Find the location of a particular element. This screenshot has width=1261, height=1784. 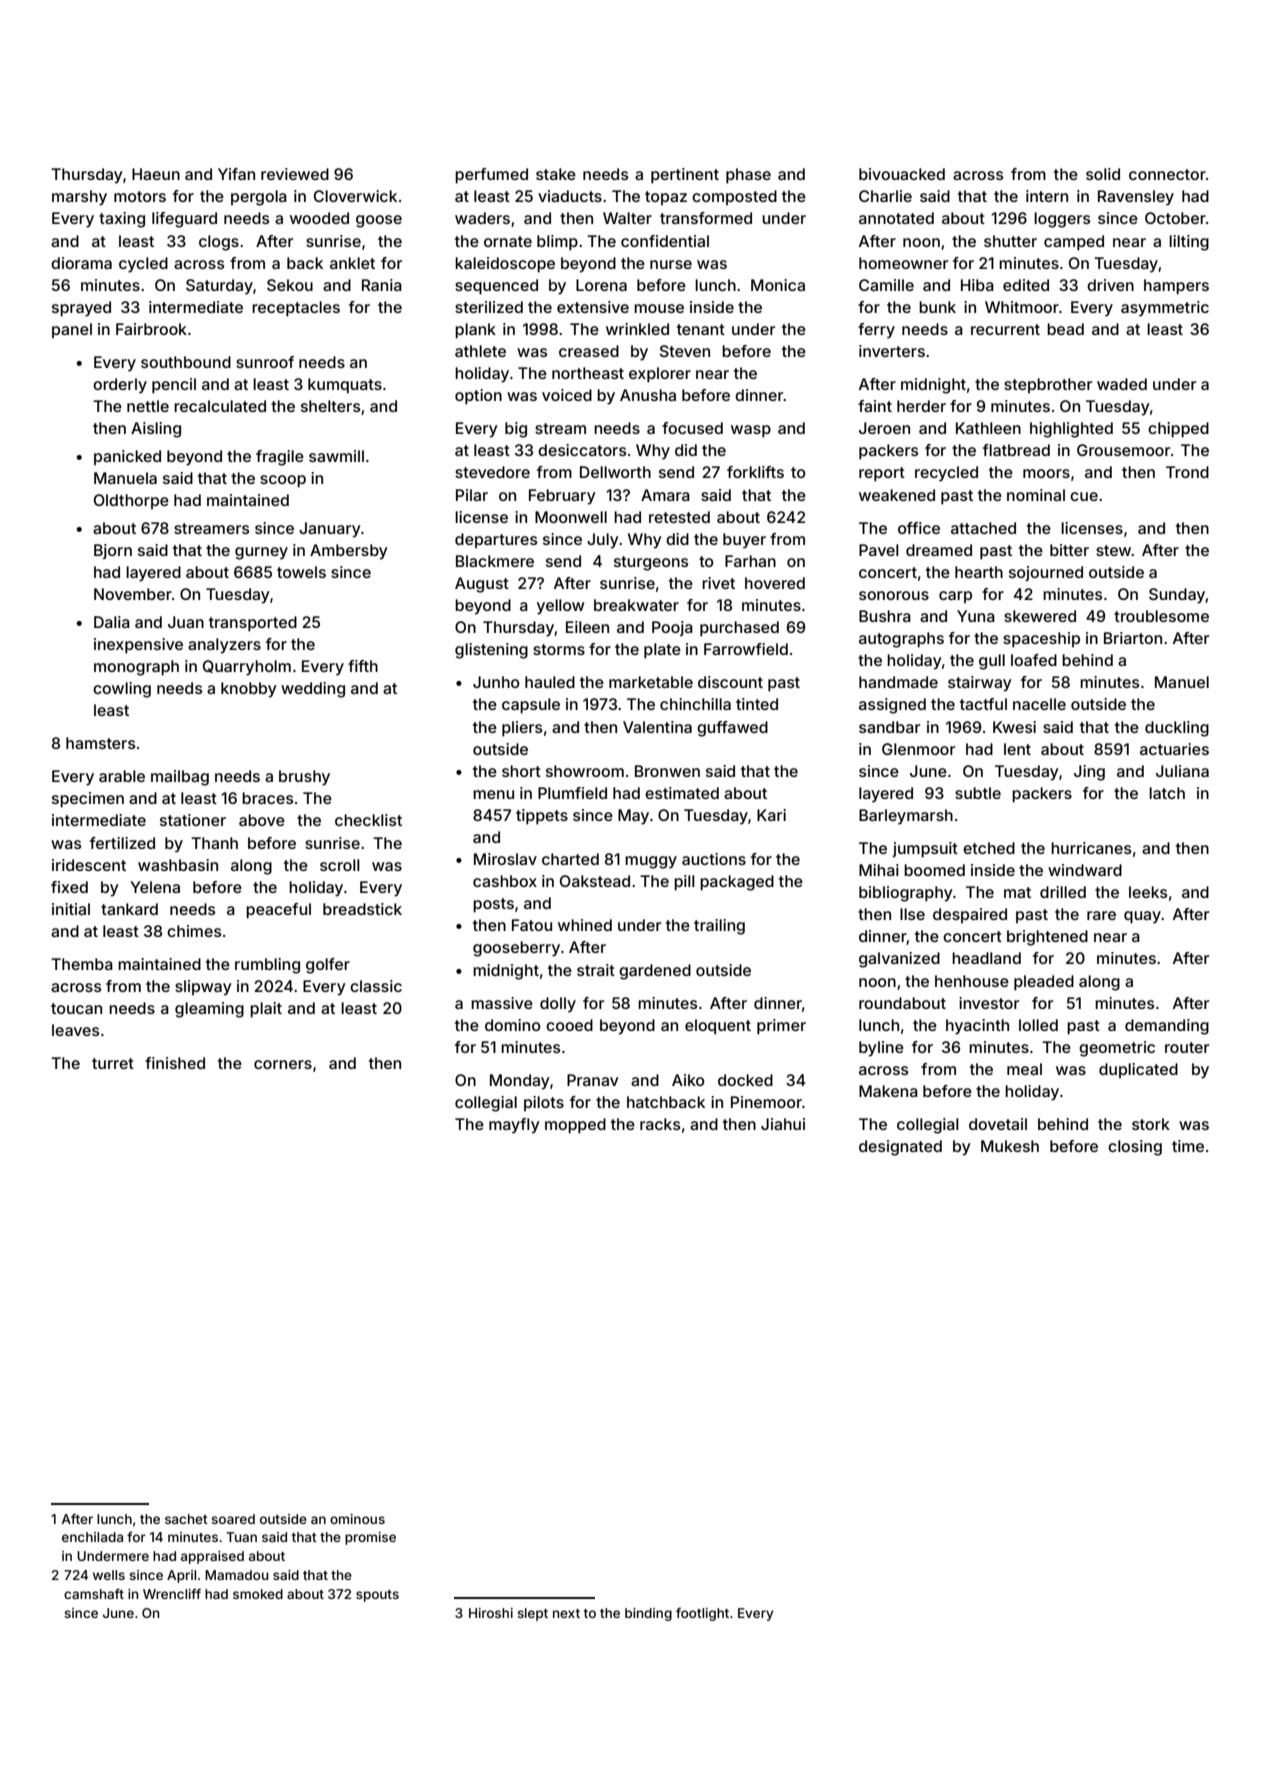

Fatou is located at coordinates (532, 925).
